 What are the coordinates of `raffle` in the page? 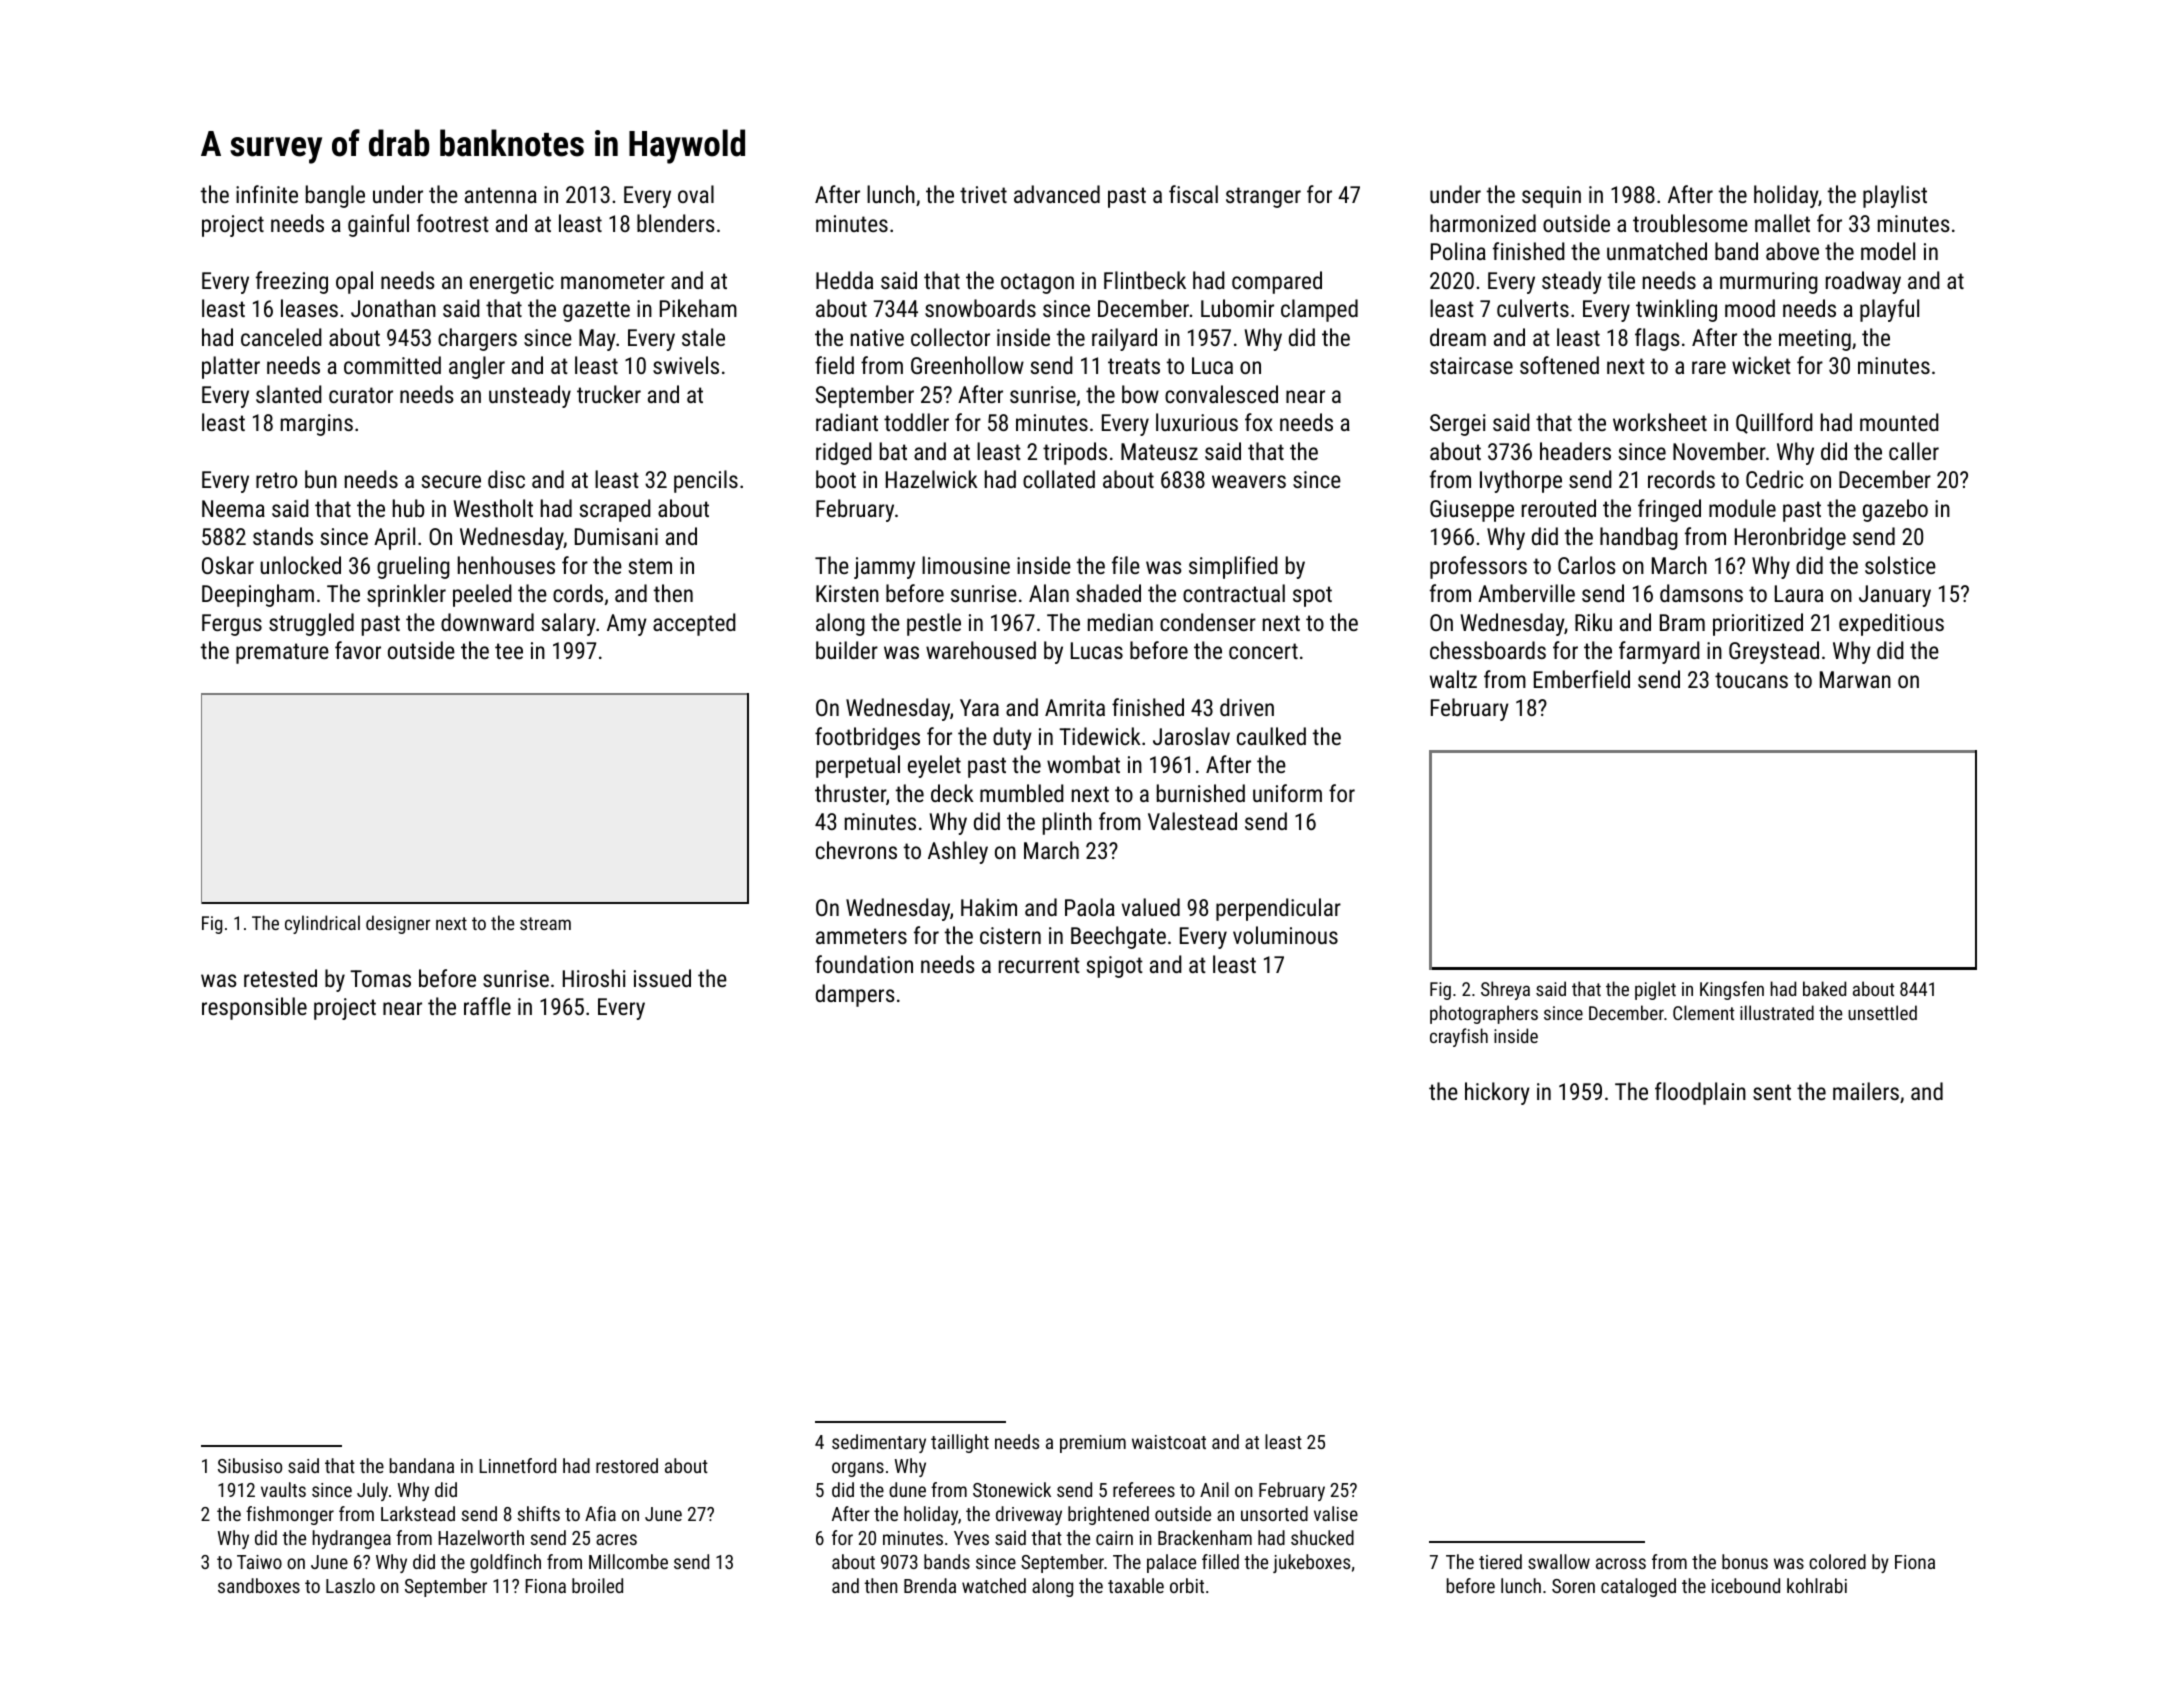 It's located at (487, 1006).
